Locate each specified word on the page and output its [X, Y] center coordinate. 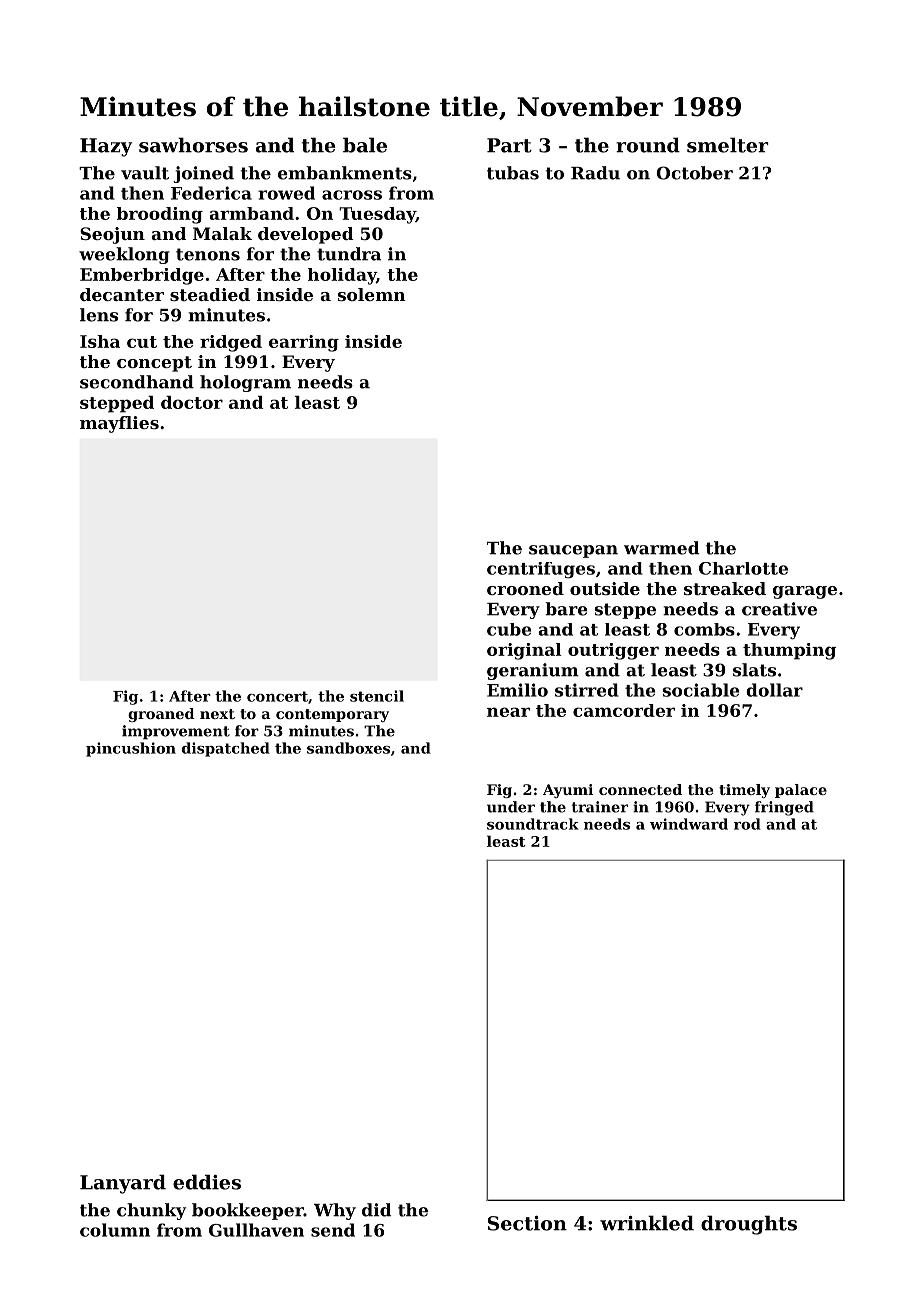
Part [509, 145]
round [648, 145]
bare [566, 609]
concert [277, 696]
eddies [207, 1182]
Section [527, 1223]
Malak [222, 233]
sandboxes [348, 748]
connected [640, 789]
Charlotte [743, 568]
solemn [372, 294]
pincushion [131, 749]
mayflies [119, 424]
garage [805, 592]
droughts [749, 1225]
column [115, 1230]
